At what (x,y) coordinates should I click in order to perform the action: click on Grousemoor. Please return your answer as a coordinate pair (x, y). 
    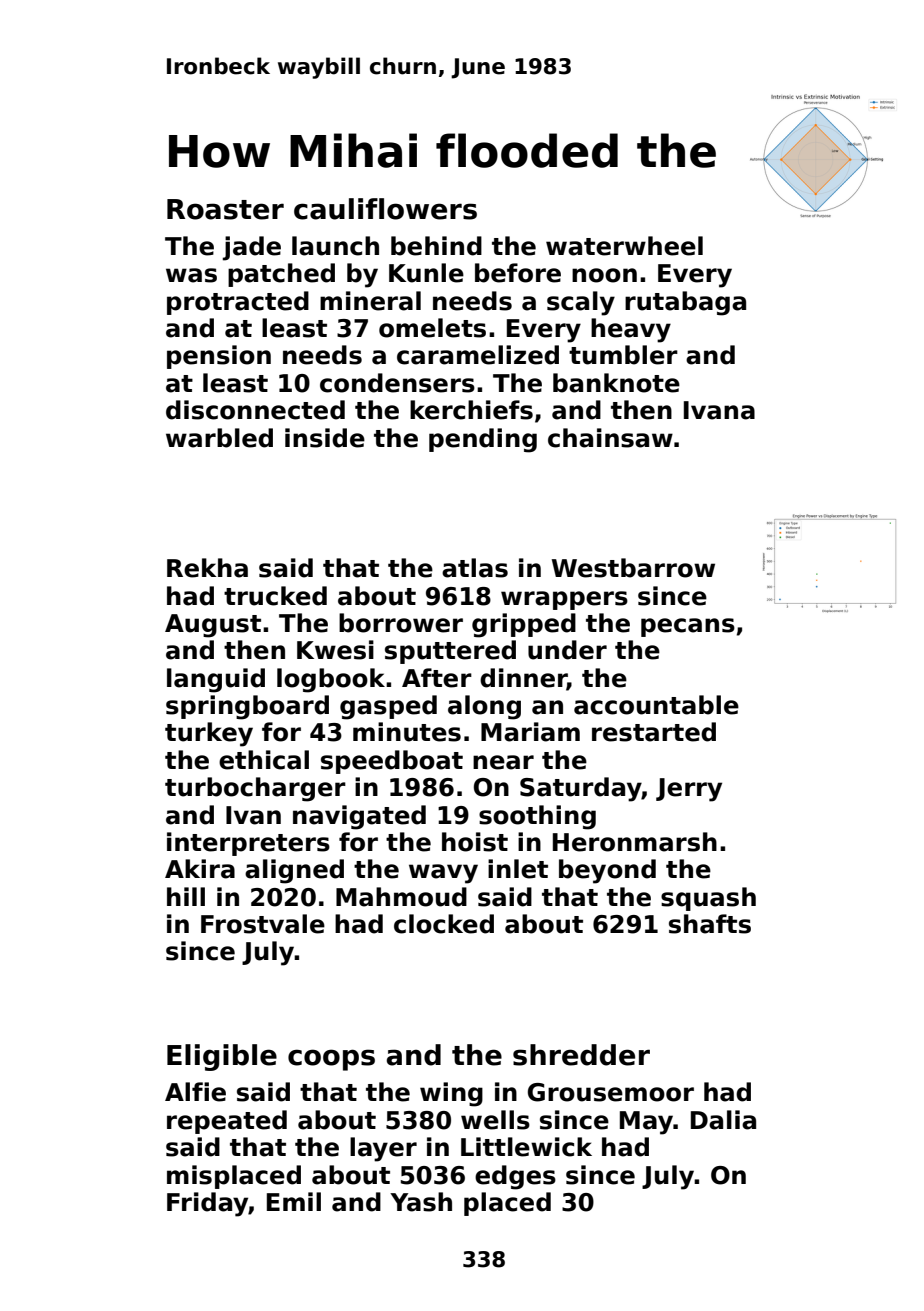
    Looking at the image, I should click on (611, 1092).
